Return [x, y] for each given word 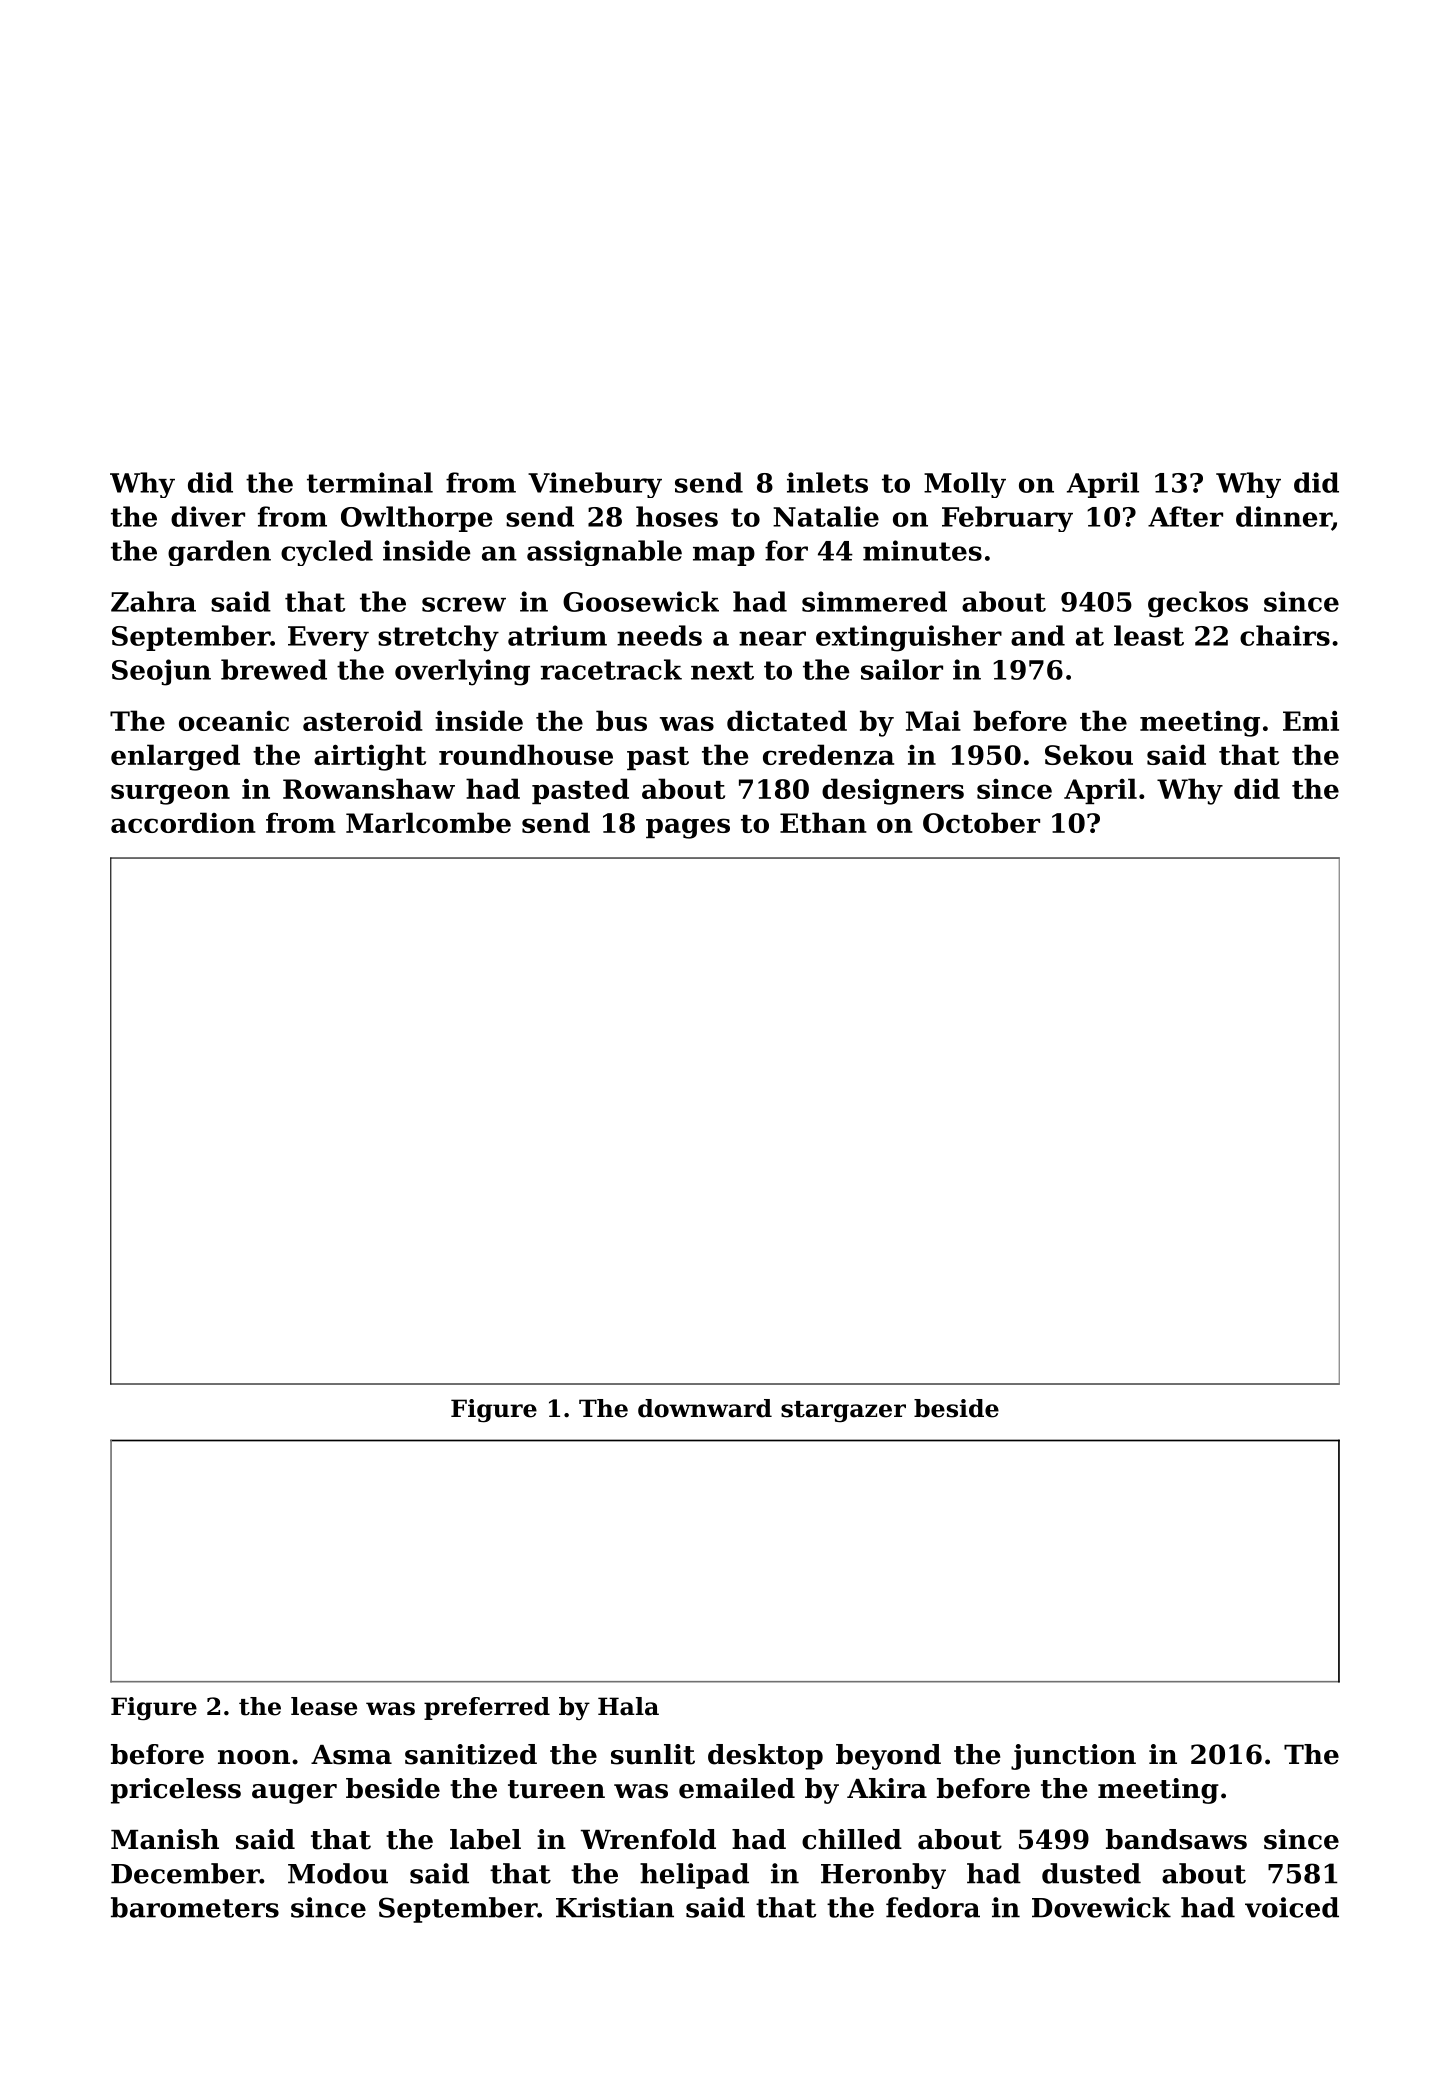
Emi [1311, 721]
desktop [765, 1757]
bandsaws [1176, 1839]
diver [208, 516]
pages [688, 828]
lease [324, 1706]
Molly [965, 485]
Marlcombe [428, 822]
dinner [1284, 517]
